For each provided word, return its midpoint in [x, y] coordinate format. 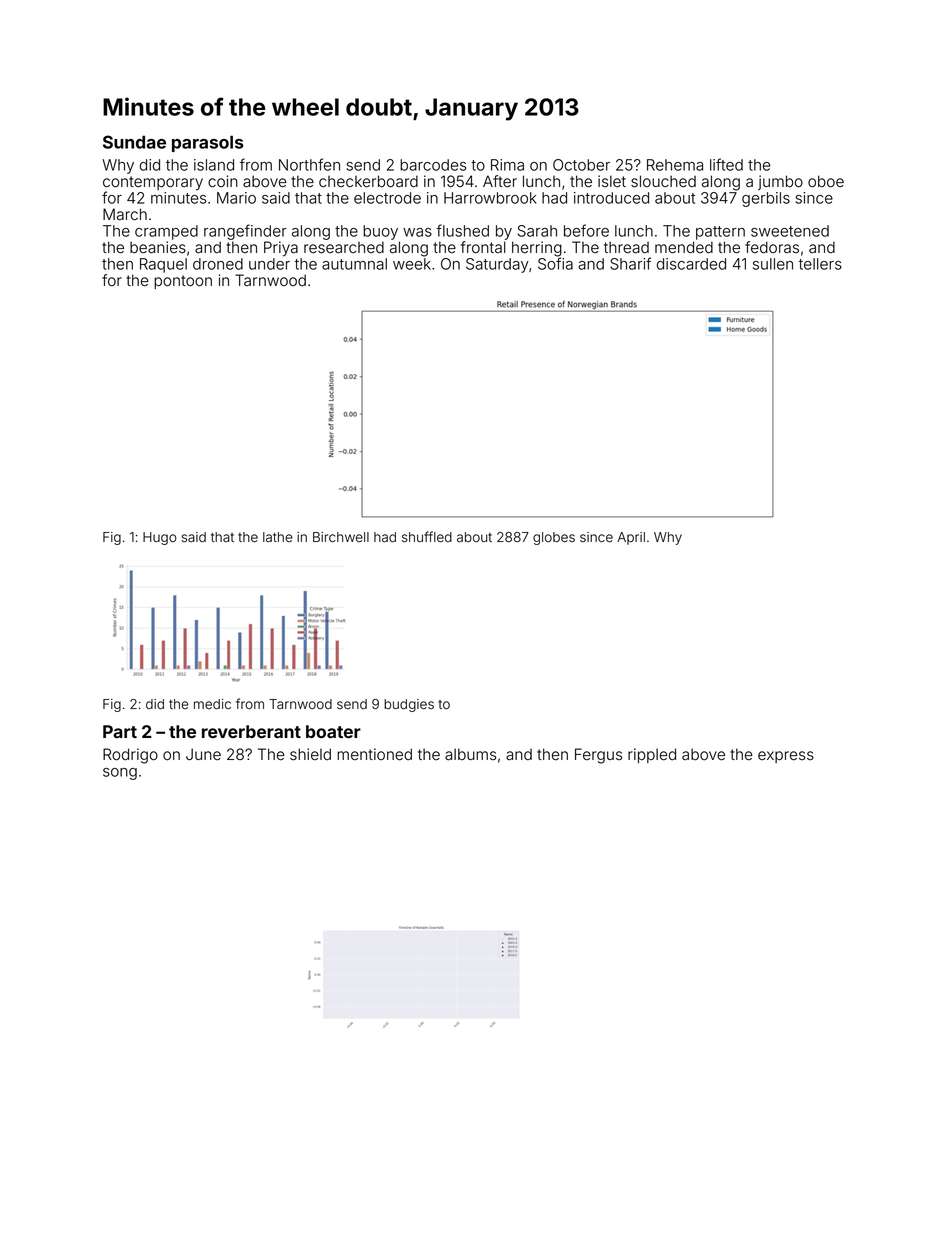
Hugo [160, 538]
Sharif [630, 263]
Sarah [537, 231]
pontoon [183, 282]
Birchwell [341, 537]
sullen [773, 264]
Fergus [598, 756]
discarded [691, 264]
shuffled [427, 537]
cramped [166, 232]
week [412, 264]
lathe [278, 537]
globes [554, 538]
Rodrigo [130, 756]
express [786, 757]
